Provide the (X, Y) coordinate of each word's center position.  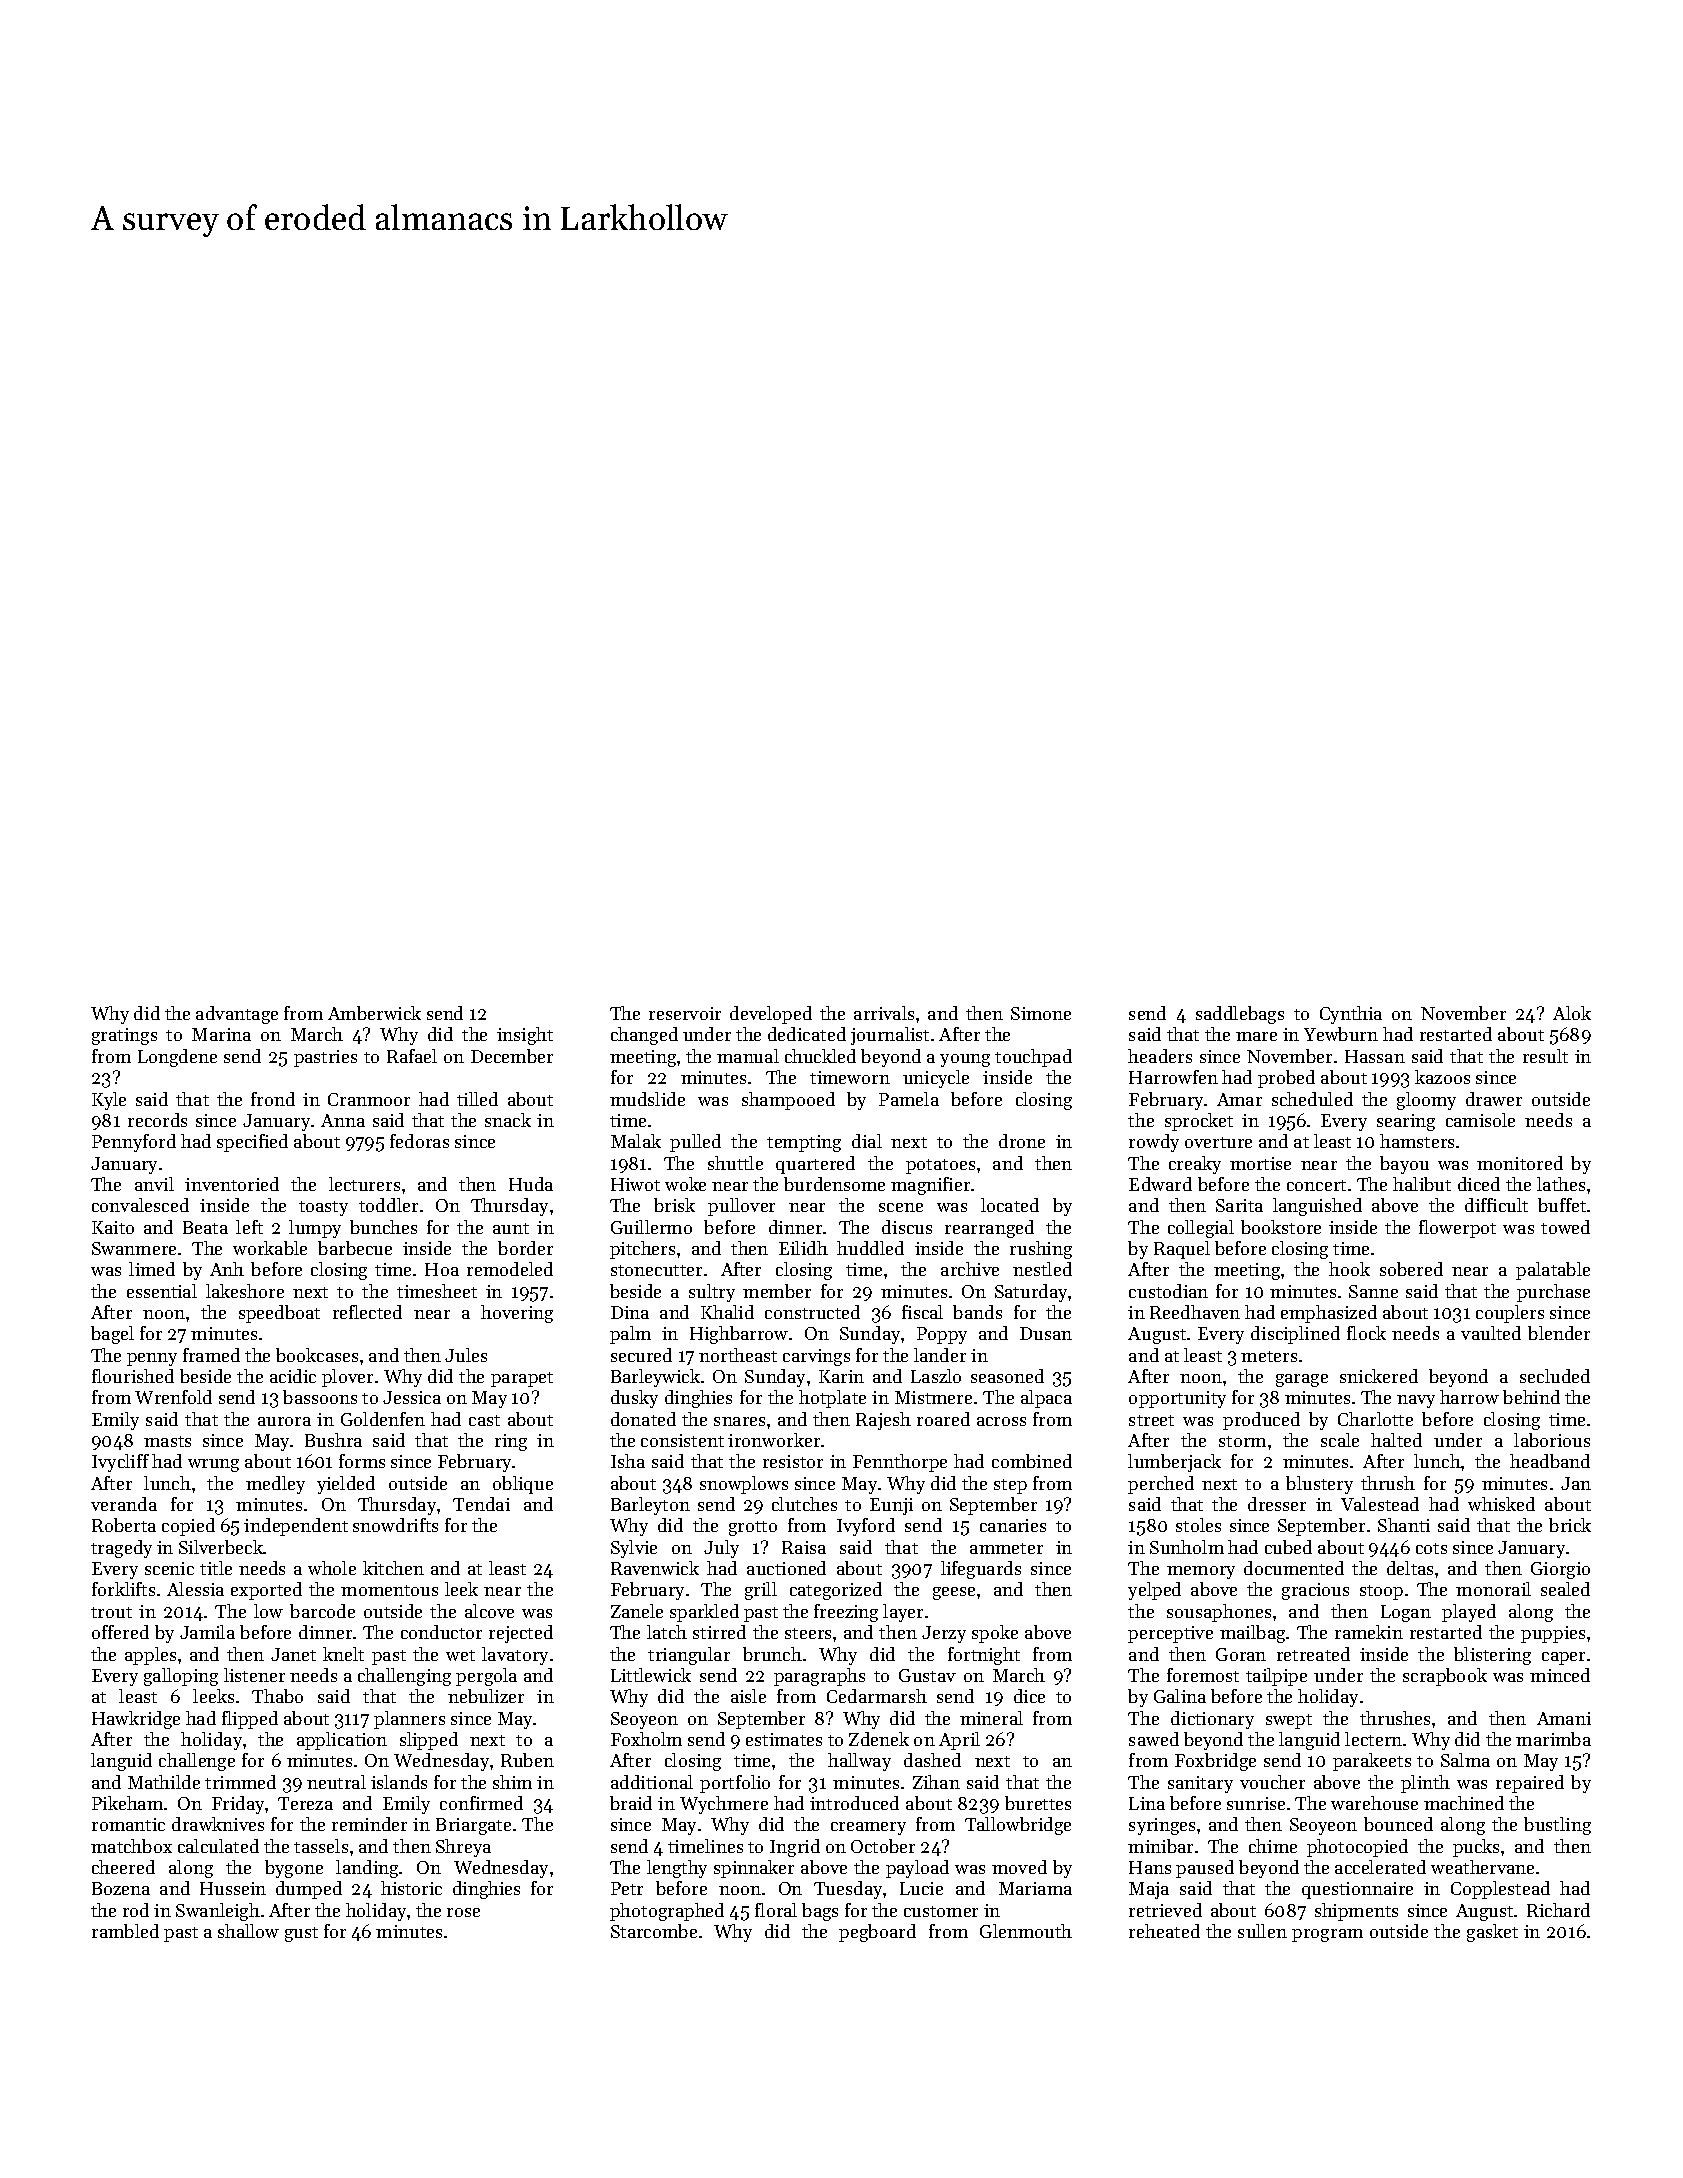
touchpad (1033, 1058)
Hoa (442, 1269)
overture (1218, 1142)
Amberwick (374, 1013)
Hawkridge (136, 1720)
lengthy (677, 1869)
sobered (1411, 1269)
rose (463, 1912)
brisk (674, 1205)
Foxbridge (1215, 1762)
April (959, 1741)
